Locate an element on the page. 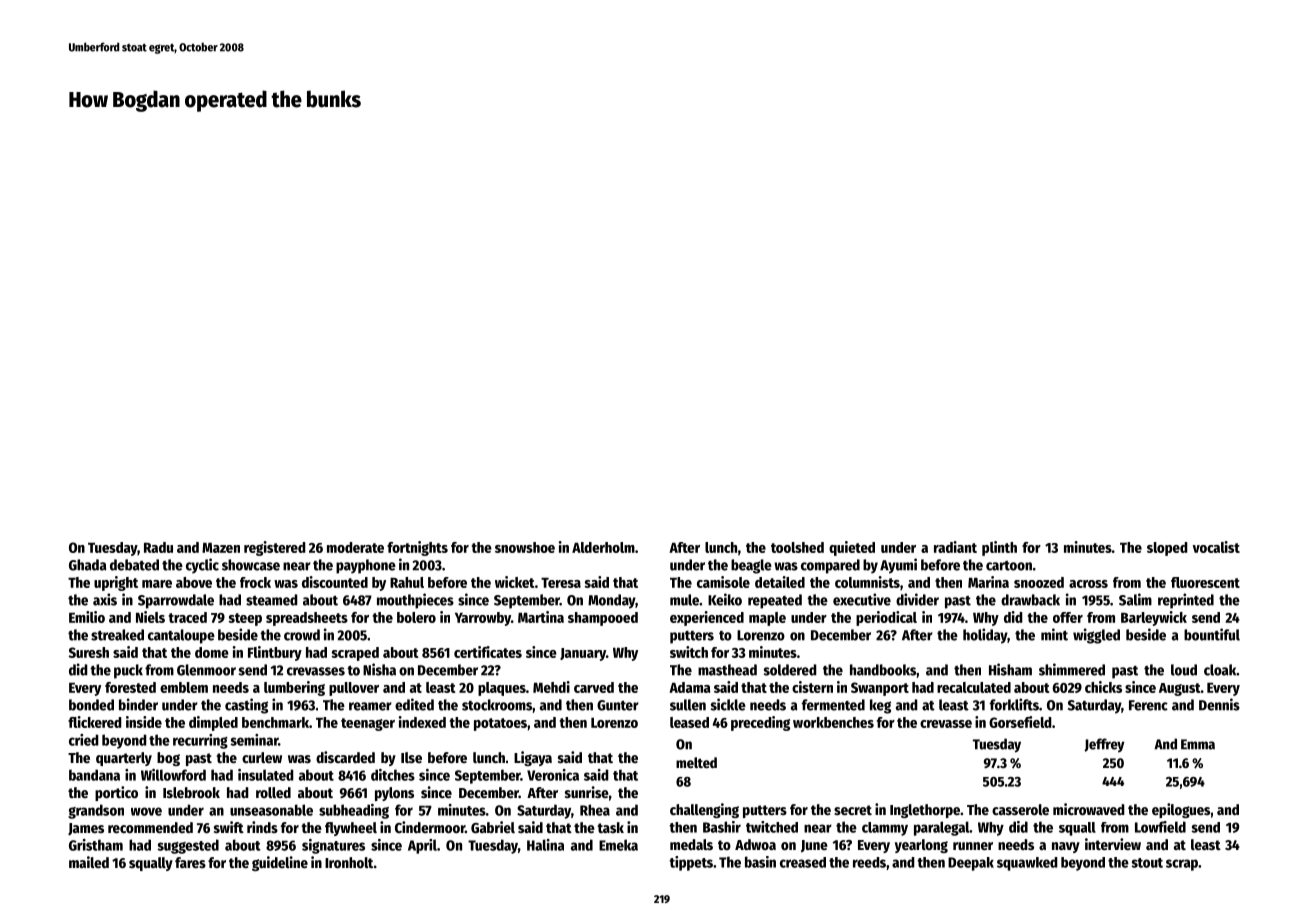 The width and height of the image is (1308, 924). Ayumi is located at coordinates (898, 566).
